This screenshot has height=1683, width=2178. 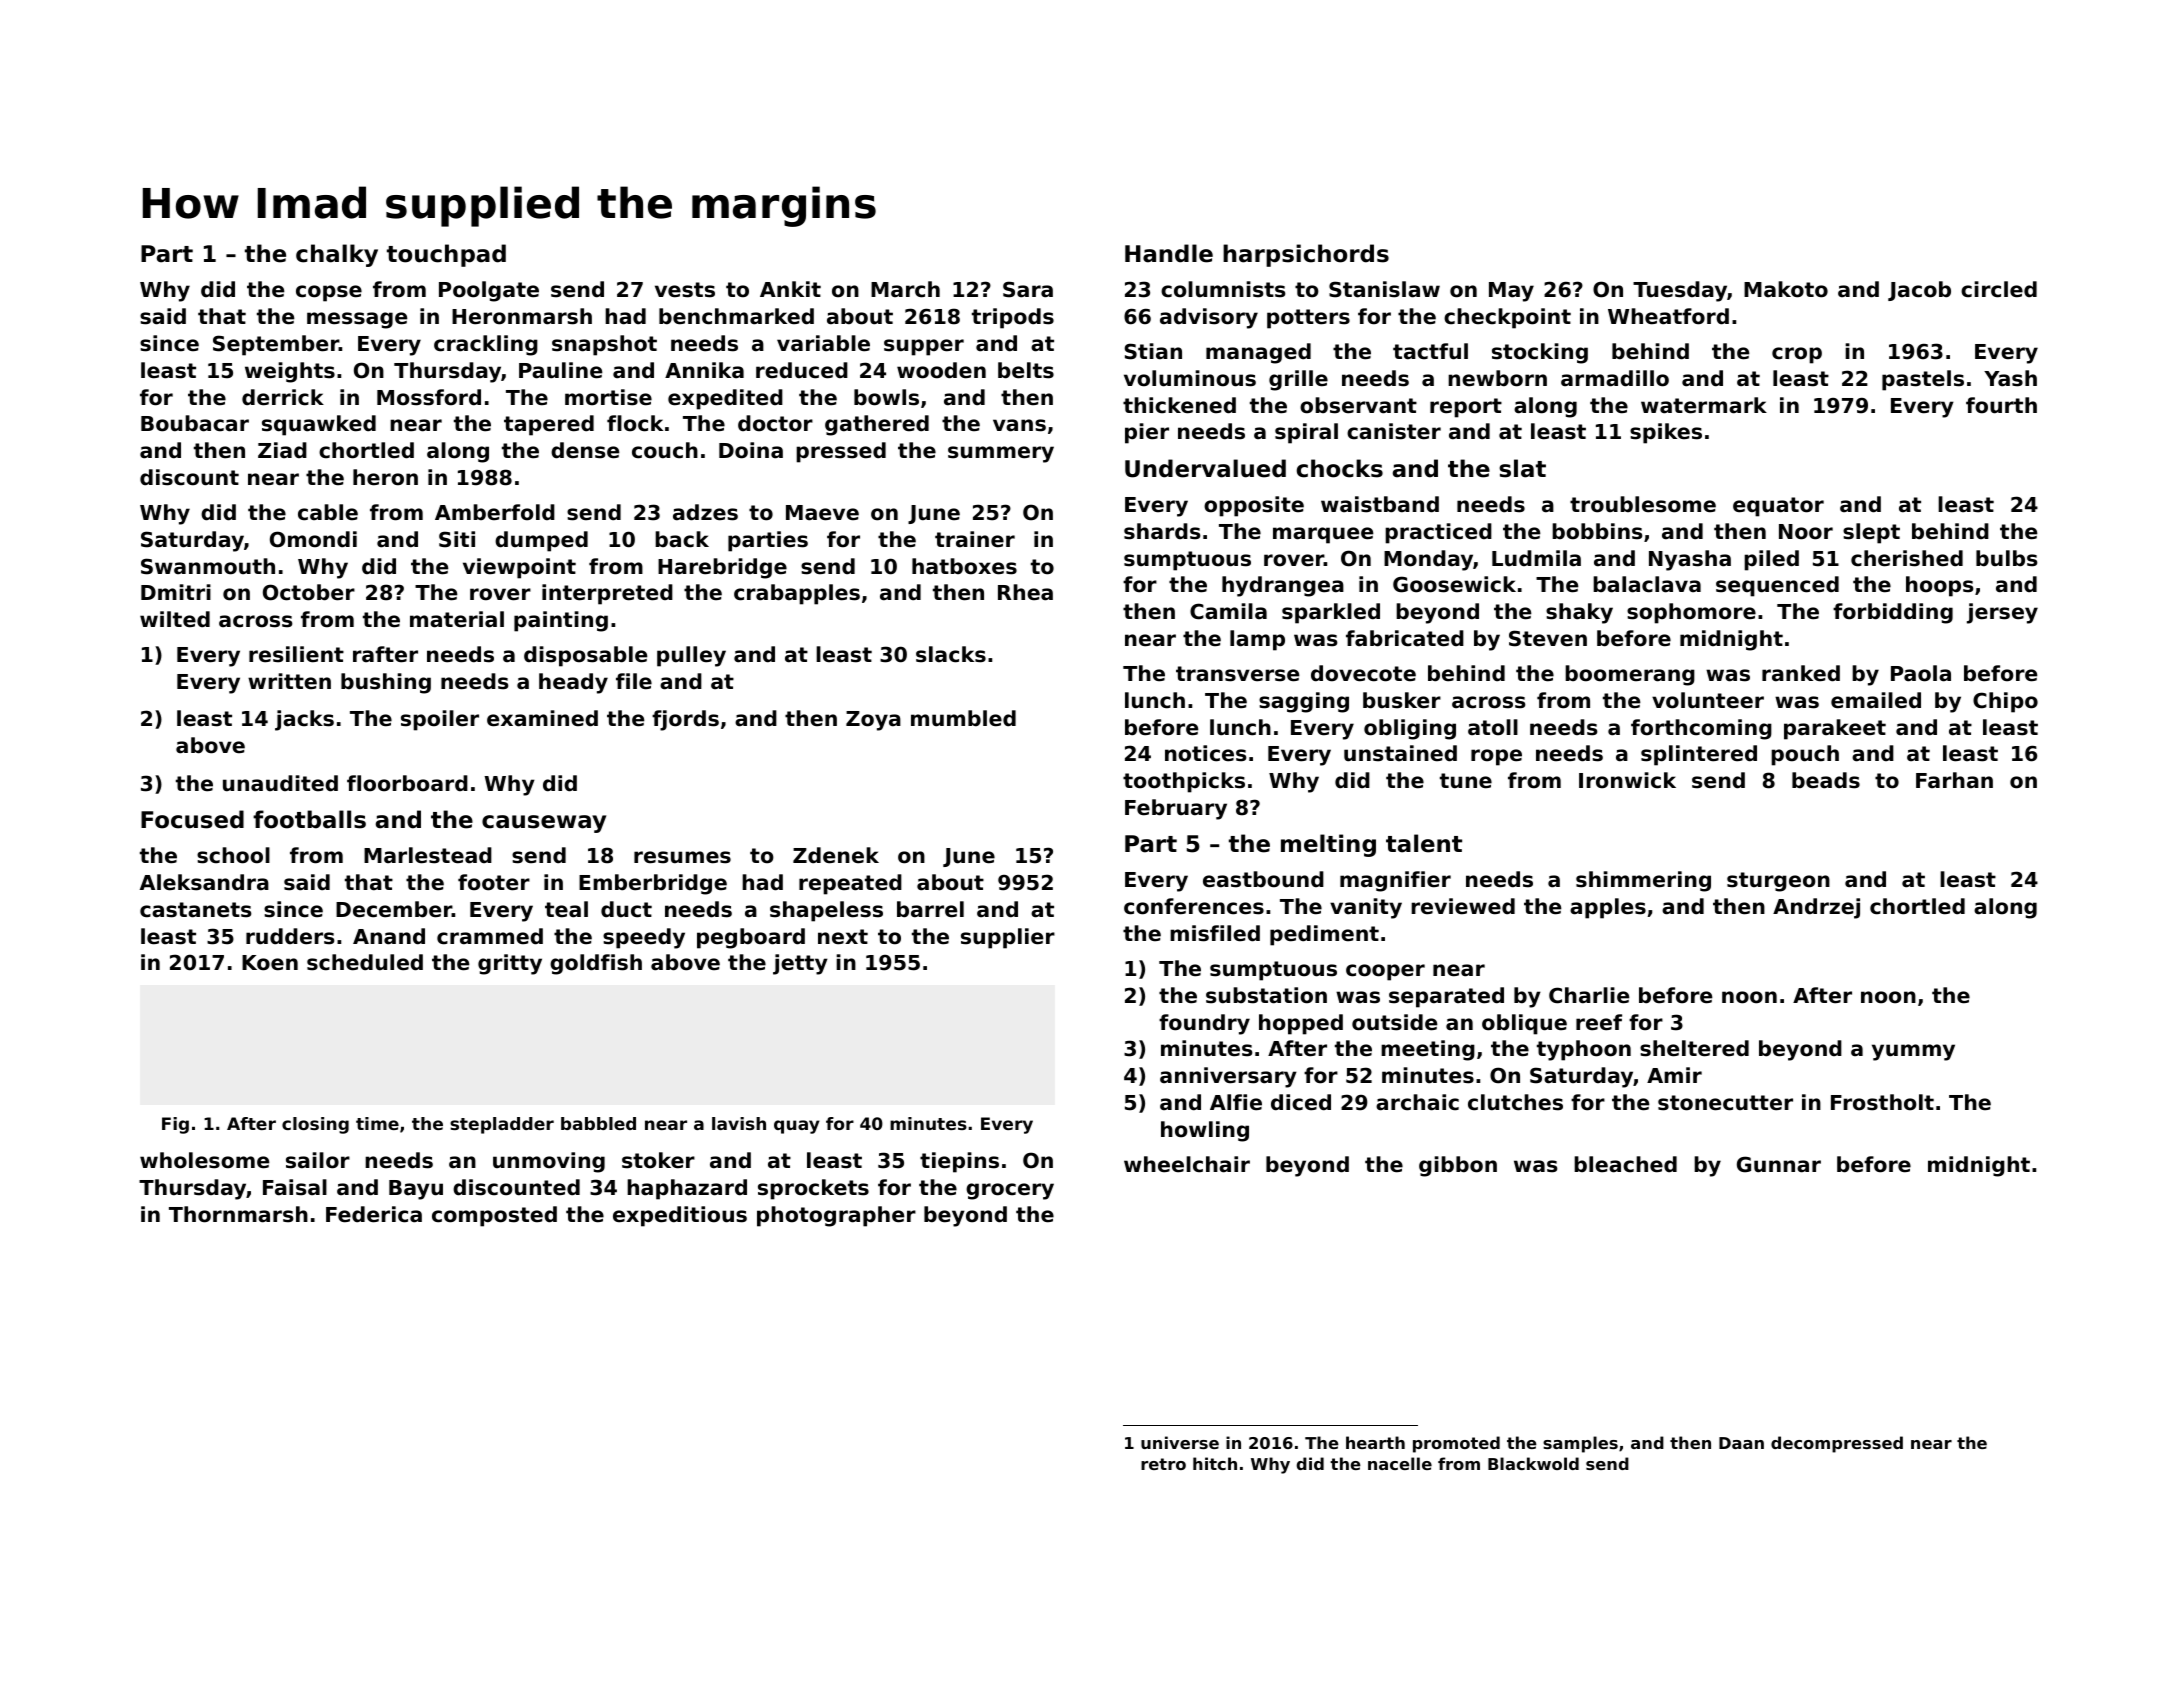 What do you see at coordinates (1954, 780) in the screenshot?
I see `Farhan` at bounding box center [1954, 780].
